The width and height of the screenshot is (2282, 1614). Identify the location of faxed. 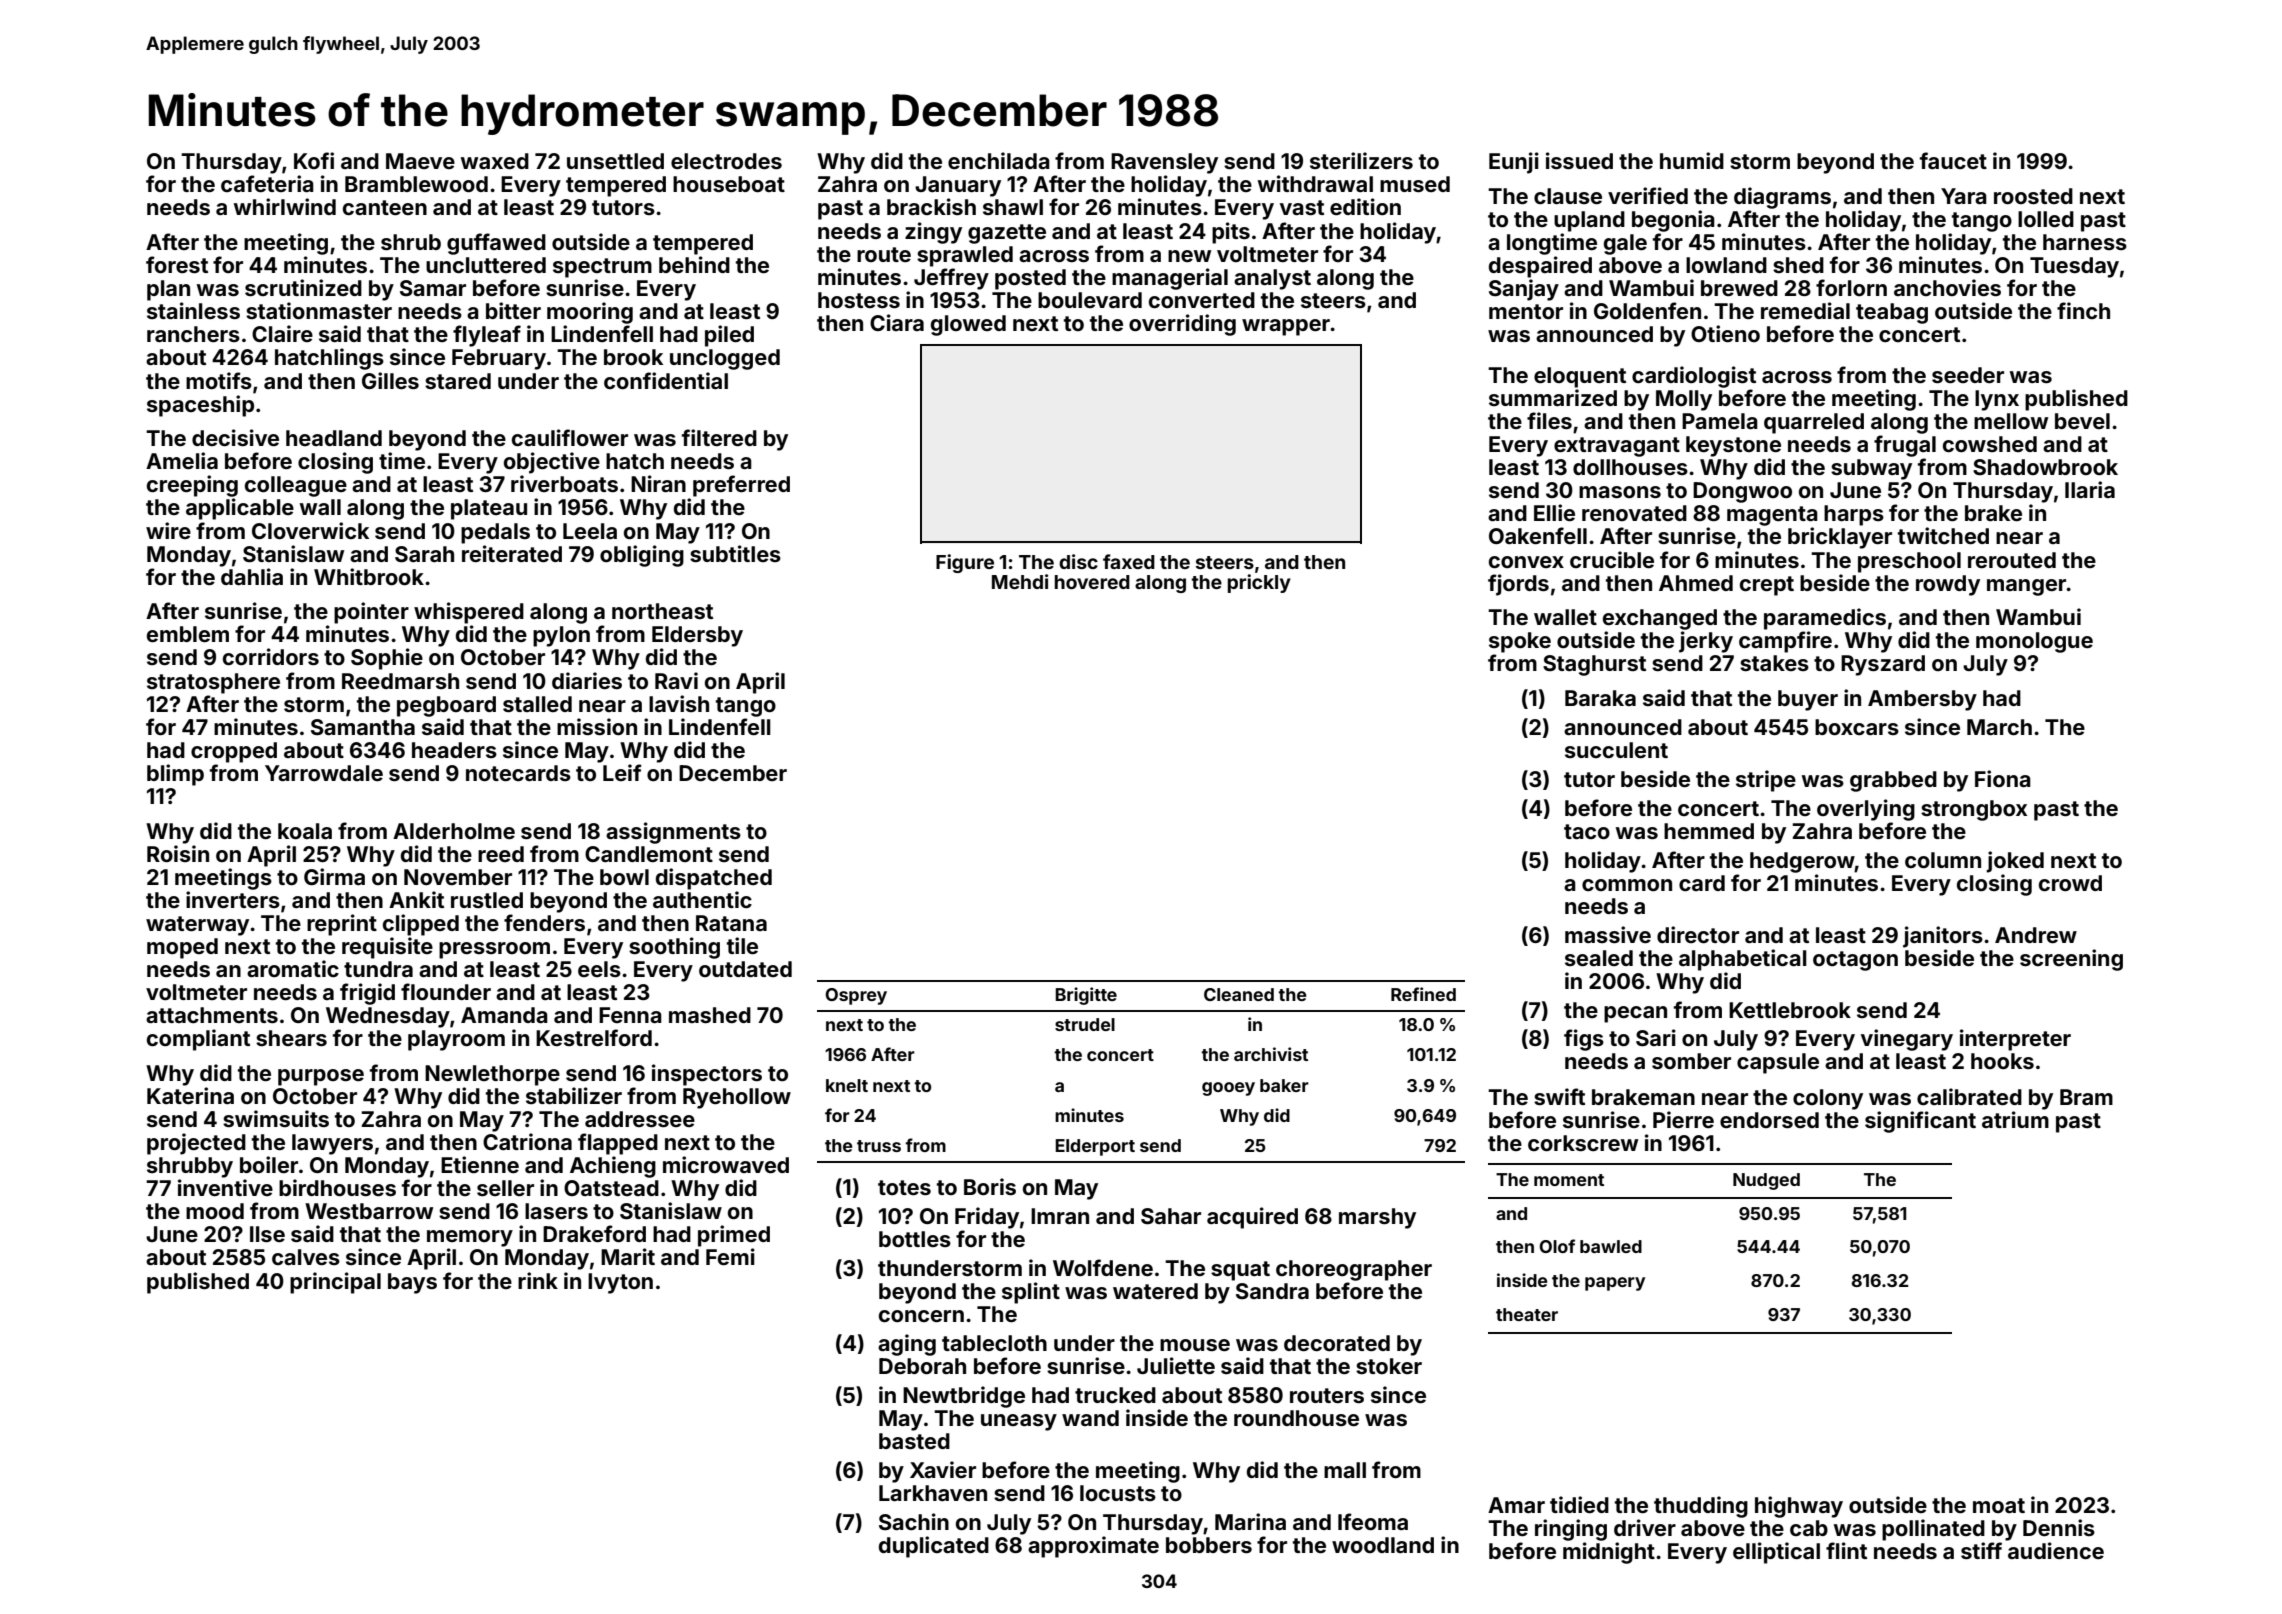
(1129, 561).
